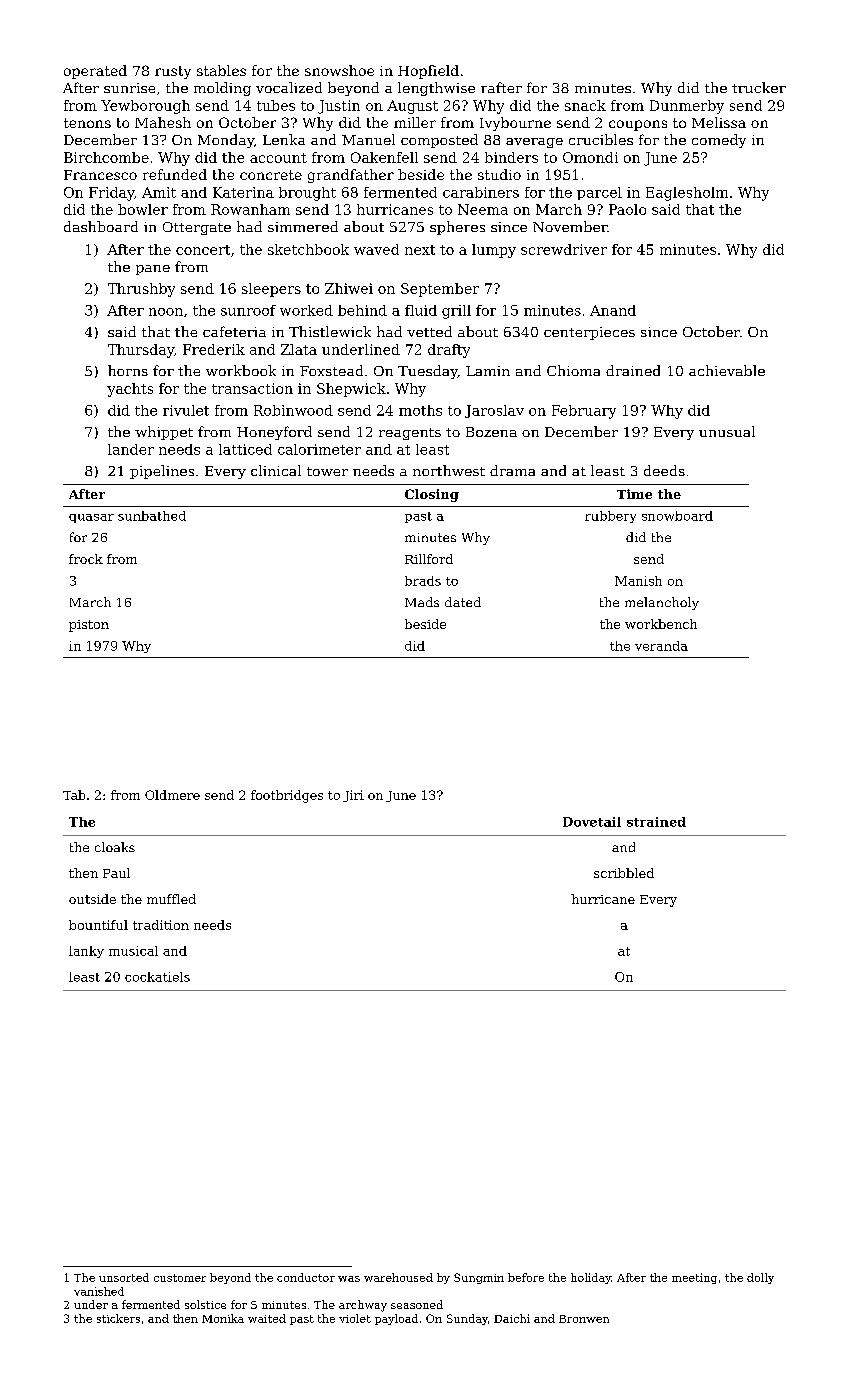 The height and width of the image is (1400, 849). Describe the element at coordinates (287, 796) in the image. I see `footbridges` at that location.
